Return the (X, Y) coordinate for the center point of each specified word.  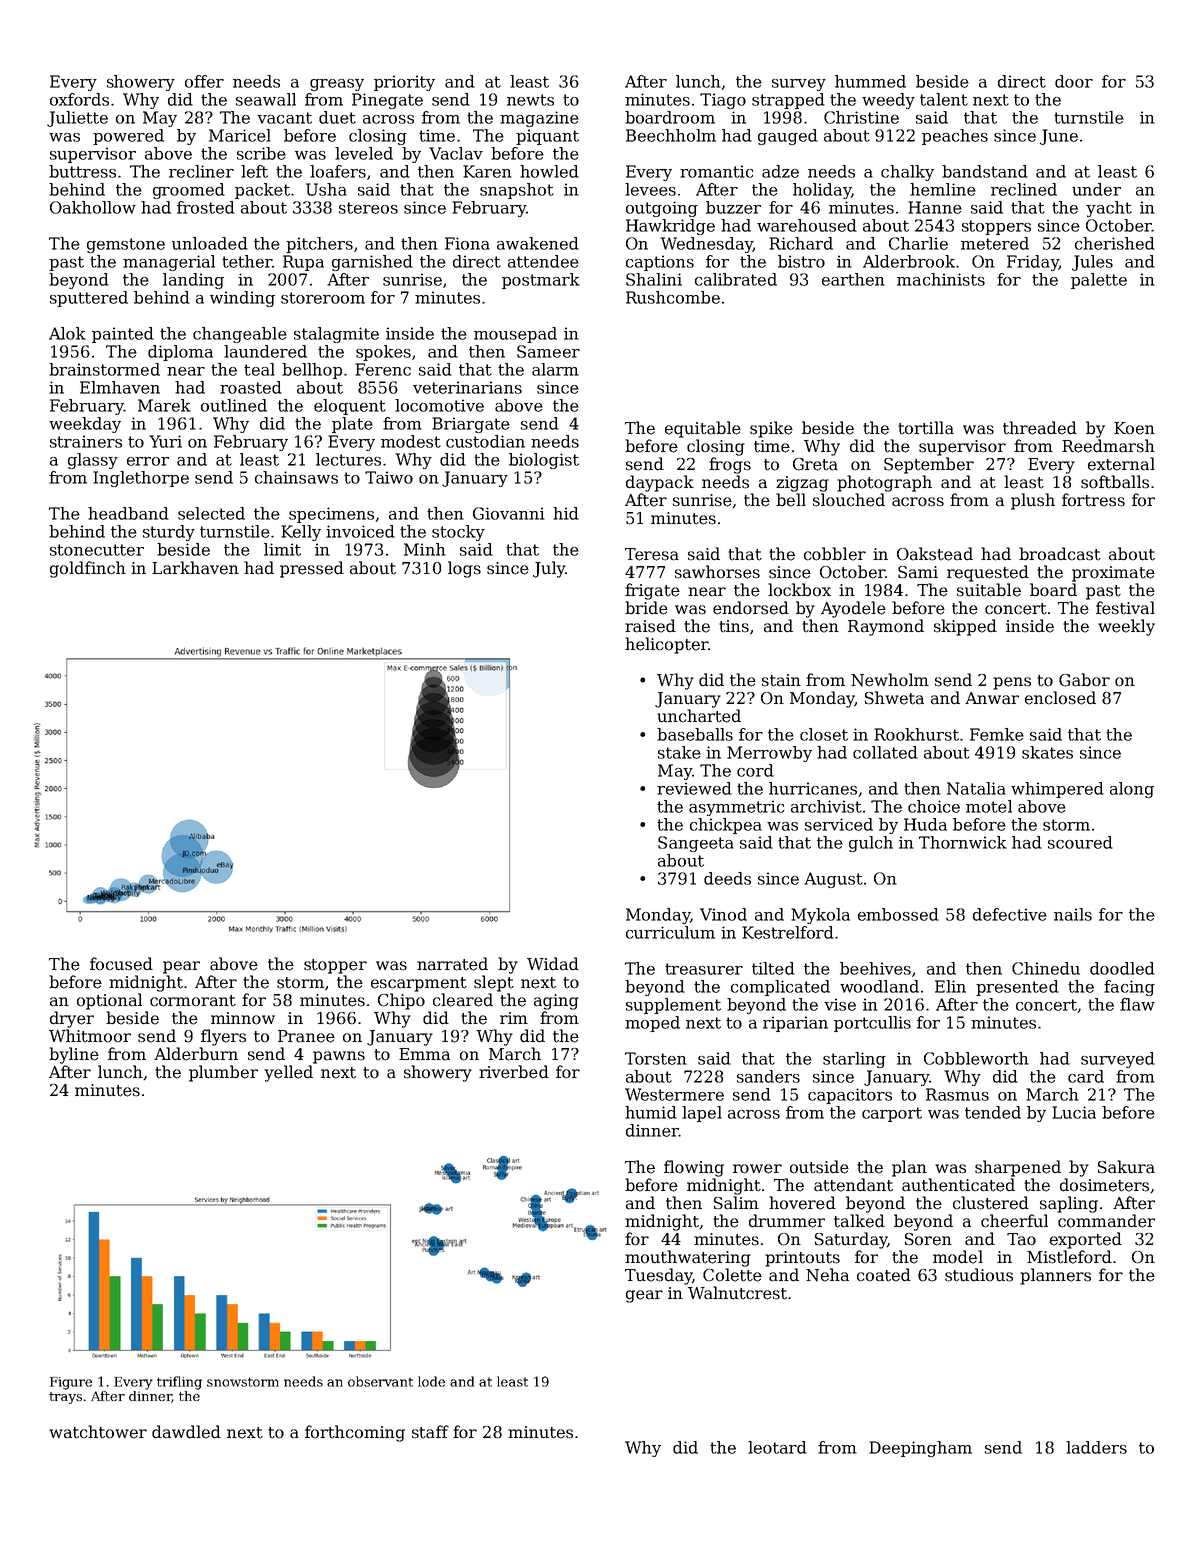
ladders (1096, 1447)
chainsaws (296, 477)
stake (679, 752)
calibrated (736, 279)
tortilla (926, 428)
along (1132, 790)
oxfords (79, 99)
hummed (870, 81)
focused (121, 964)
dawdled (186, 1432)
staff (430, 1432)
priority (404, 83)
